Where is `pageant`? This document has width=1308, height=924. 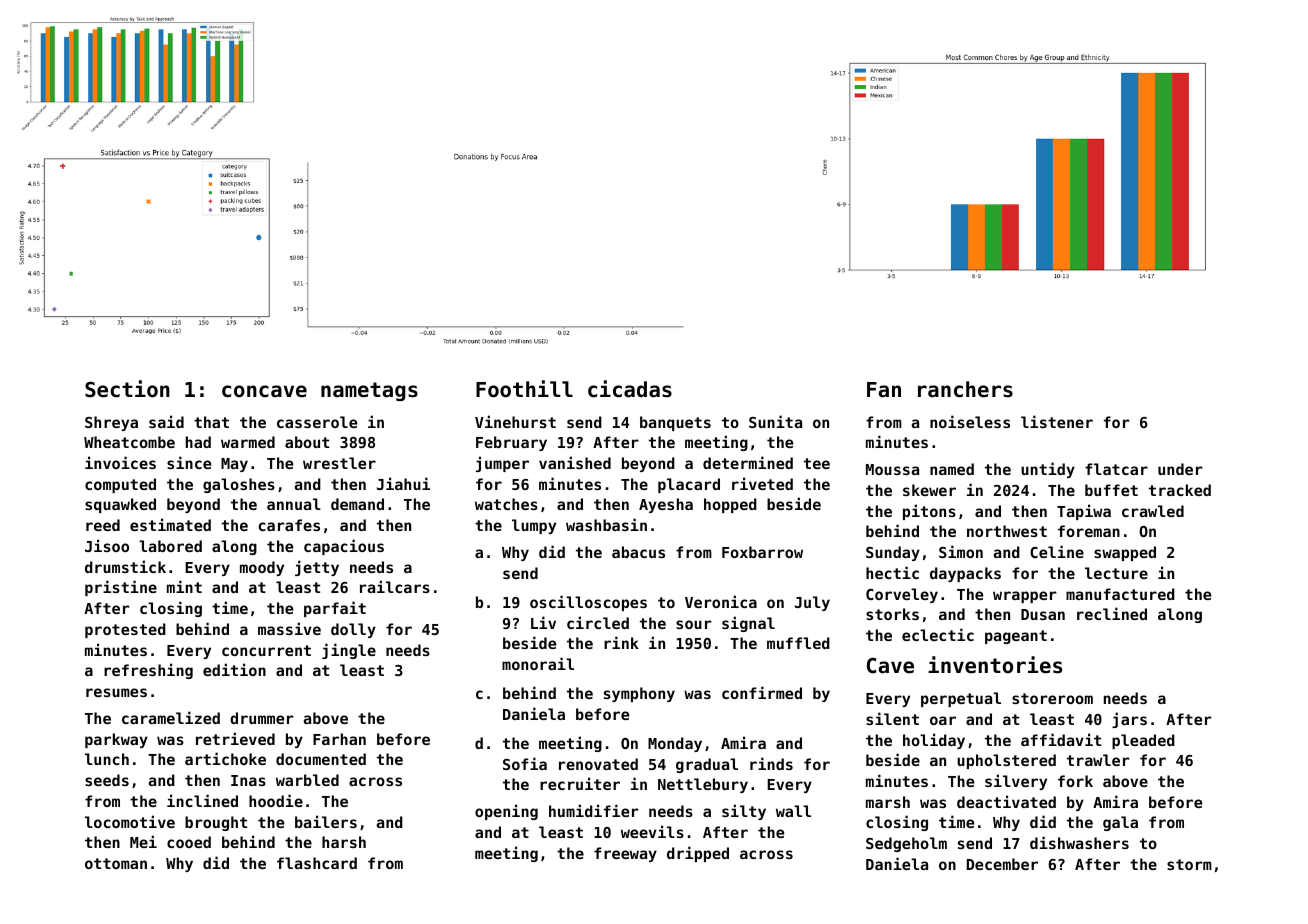 pageant is located at coordinates (1016, 637).
